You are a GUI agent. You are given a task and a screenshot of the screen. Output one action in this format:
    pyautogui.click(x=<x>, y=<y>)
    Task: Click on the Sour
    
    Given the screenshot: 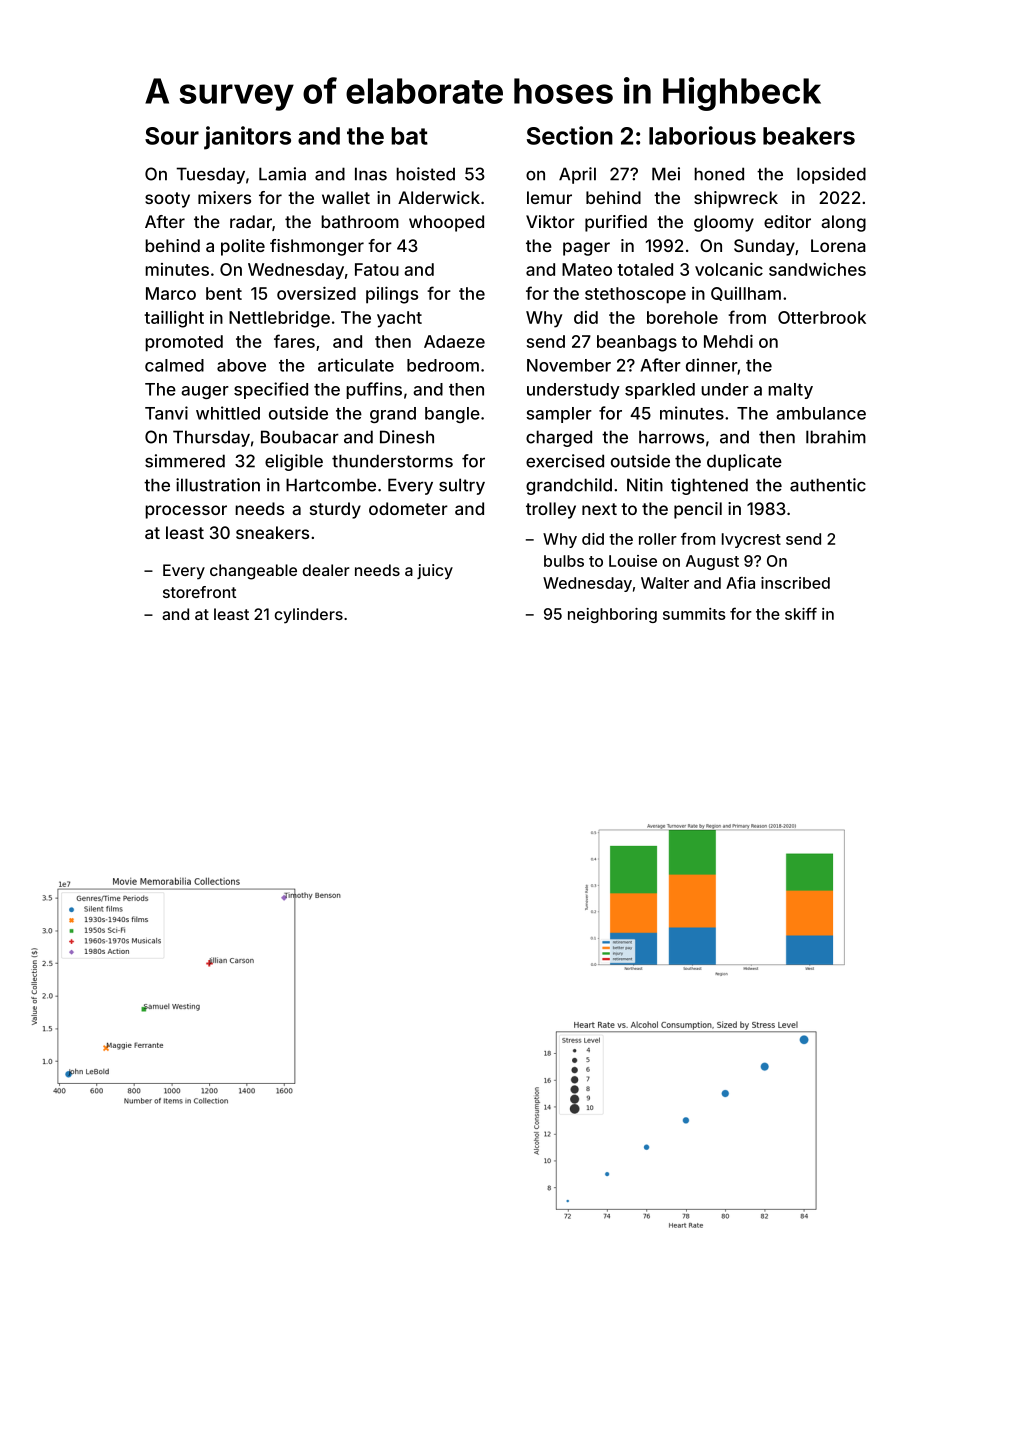 What is the action you would take?
    pyautogui.click(x=172, y=136)
